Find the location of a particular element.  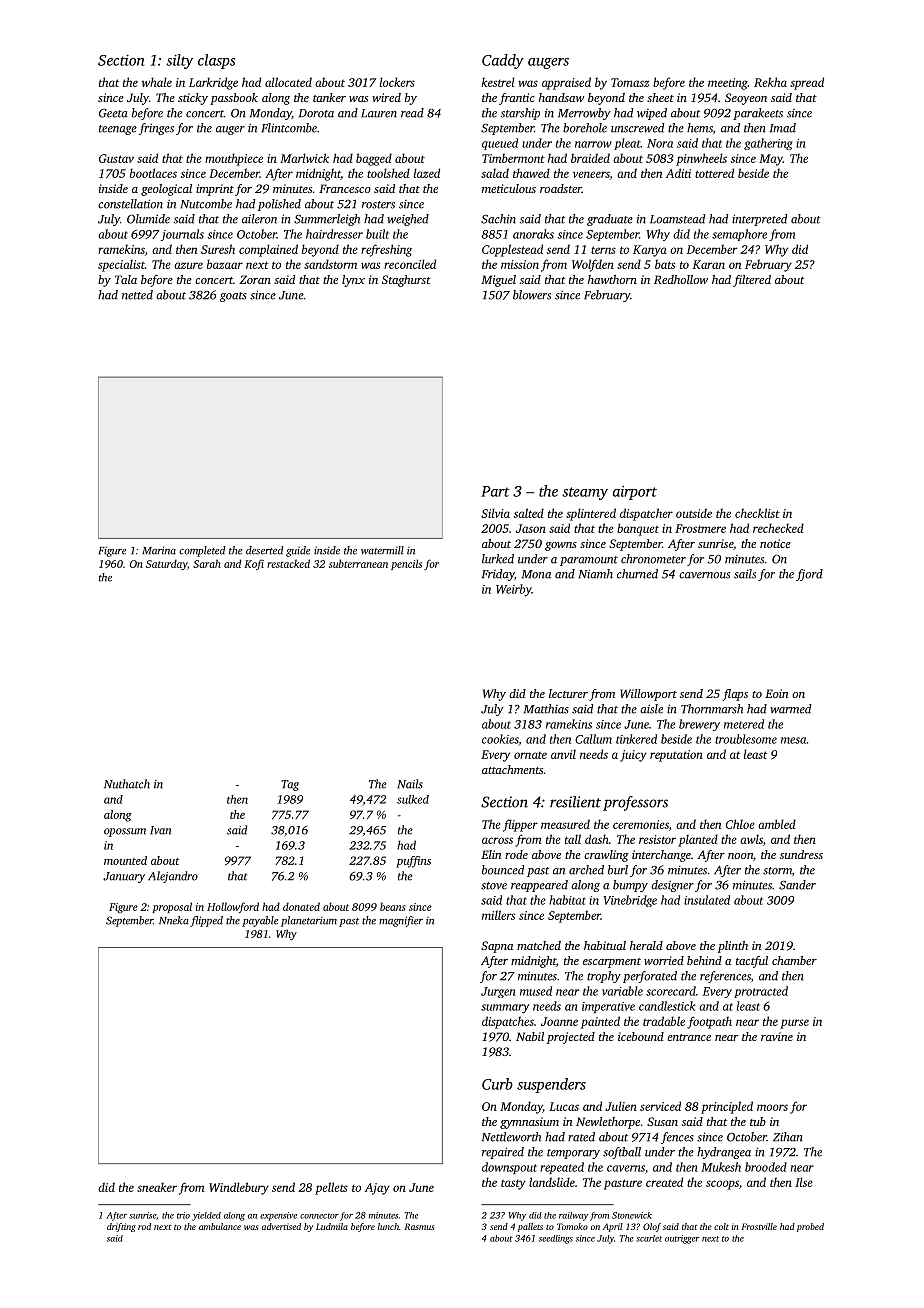

toolshed is located at coordinates (388, 173).
